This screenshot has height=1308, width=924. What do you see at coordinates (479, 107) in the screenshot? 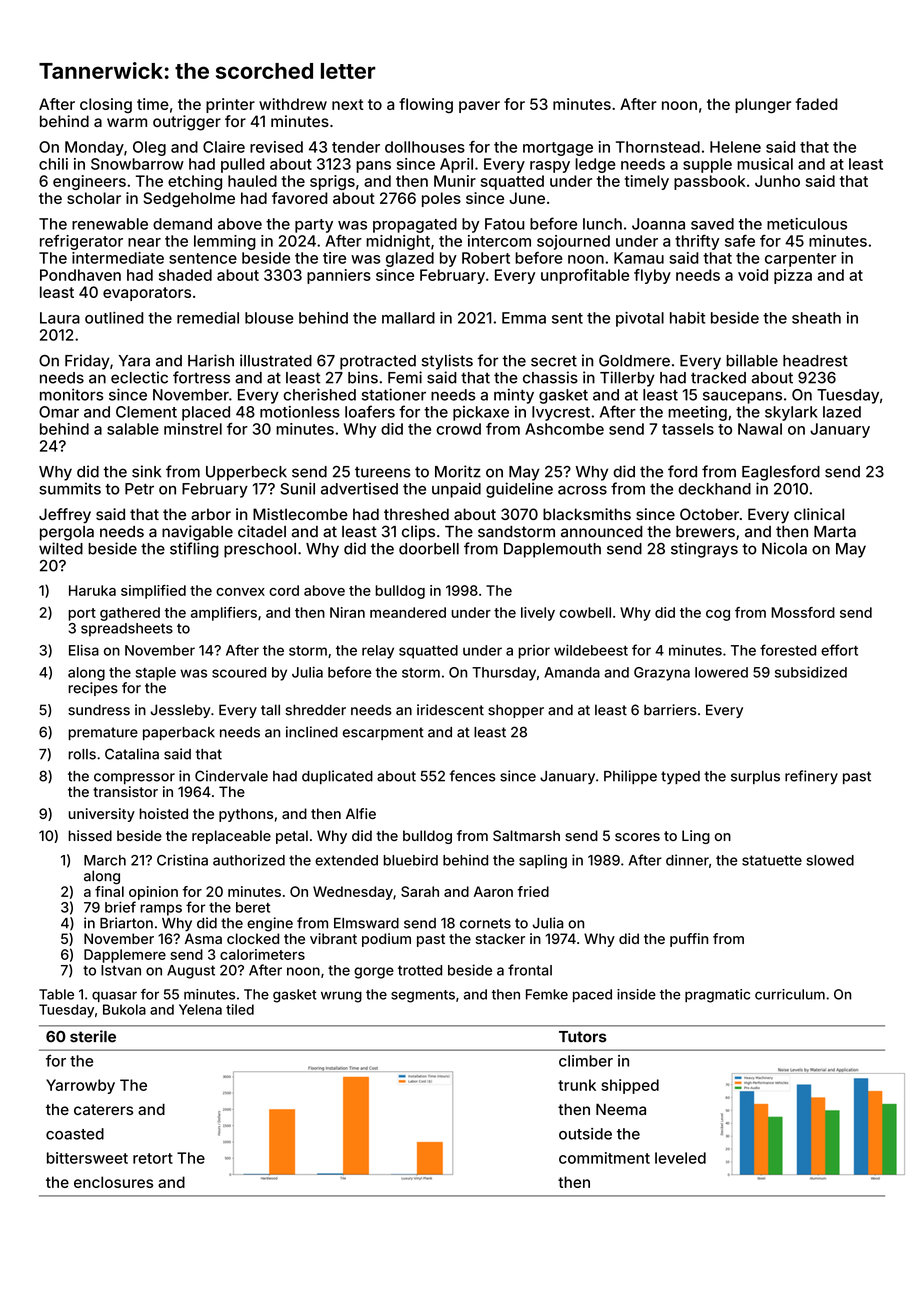
I see `paver` at bounding box center [479, 107].
